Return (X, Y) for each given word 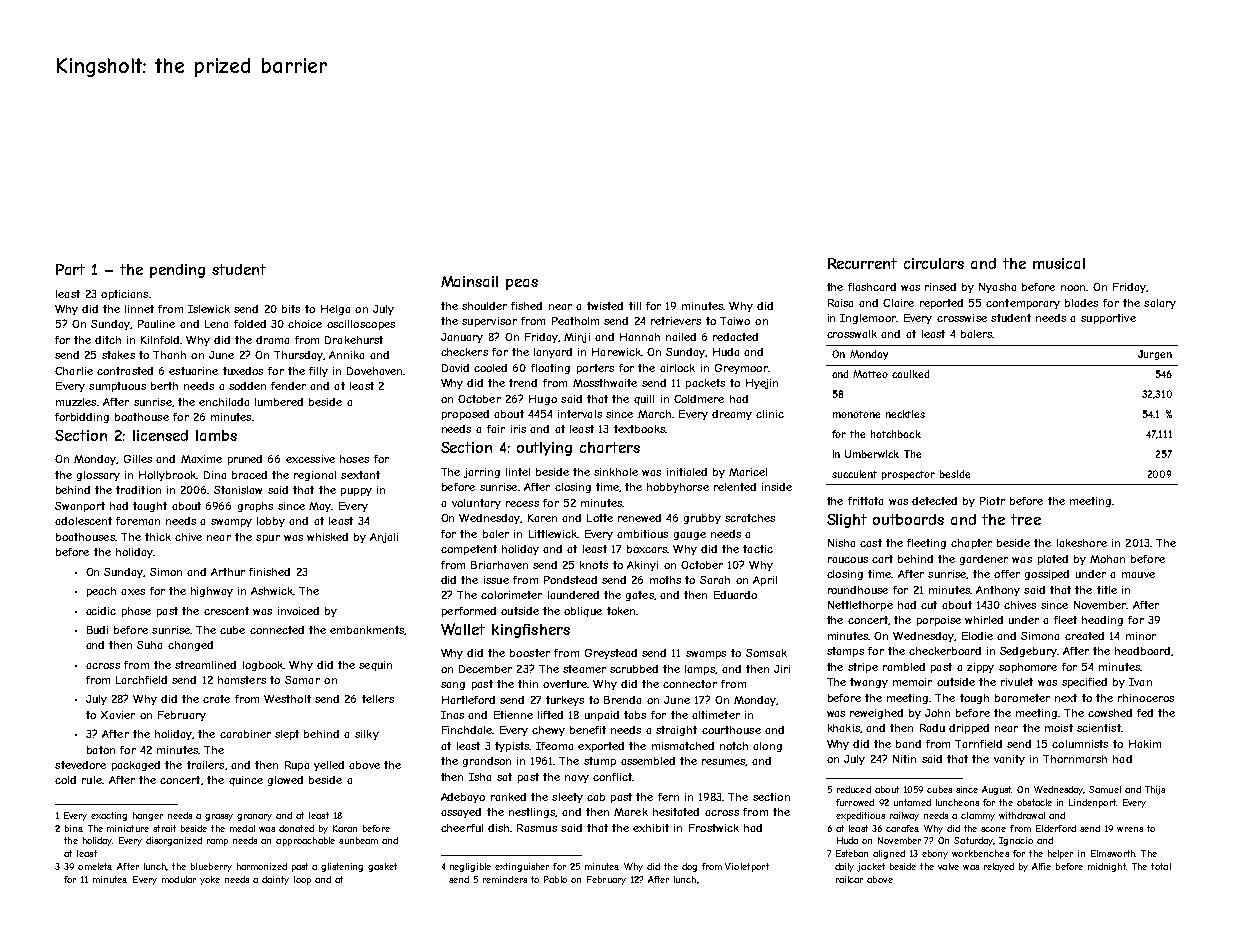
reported (941, 304)
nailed (681, 337)
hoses (354, 459)
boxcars (647, 549)
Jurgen (1155, 355)
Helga (335, 310)
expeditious (860, 816)
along (767, 747)
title (1107, 590)
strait (164, 828)
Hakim (1145, 744)
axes (133, 592)
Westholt (287, 699)
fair (496, 429)
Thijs (1155, 790)
